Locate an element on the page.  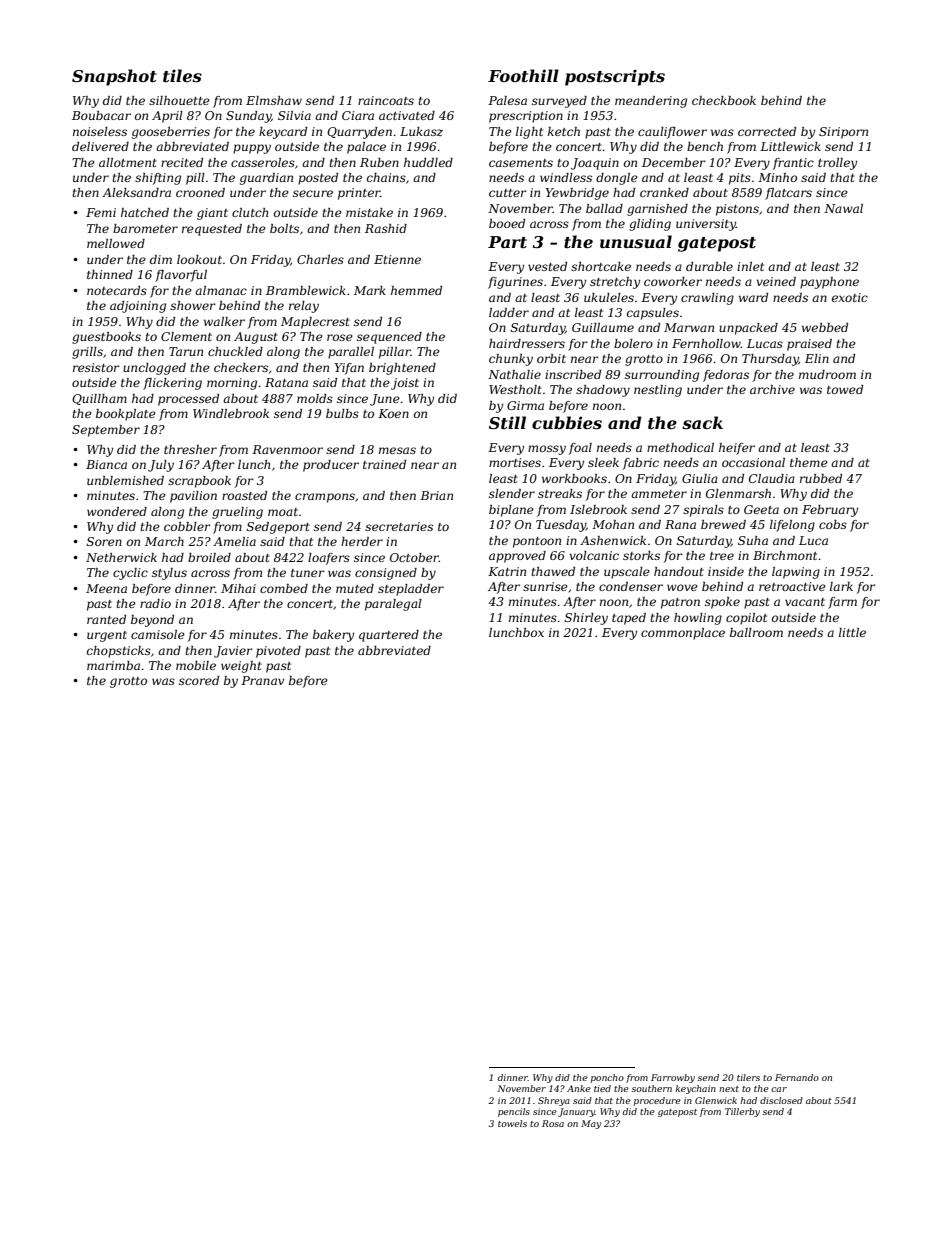
tilers is located at coordinates (748, 1077).
